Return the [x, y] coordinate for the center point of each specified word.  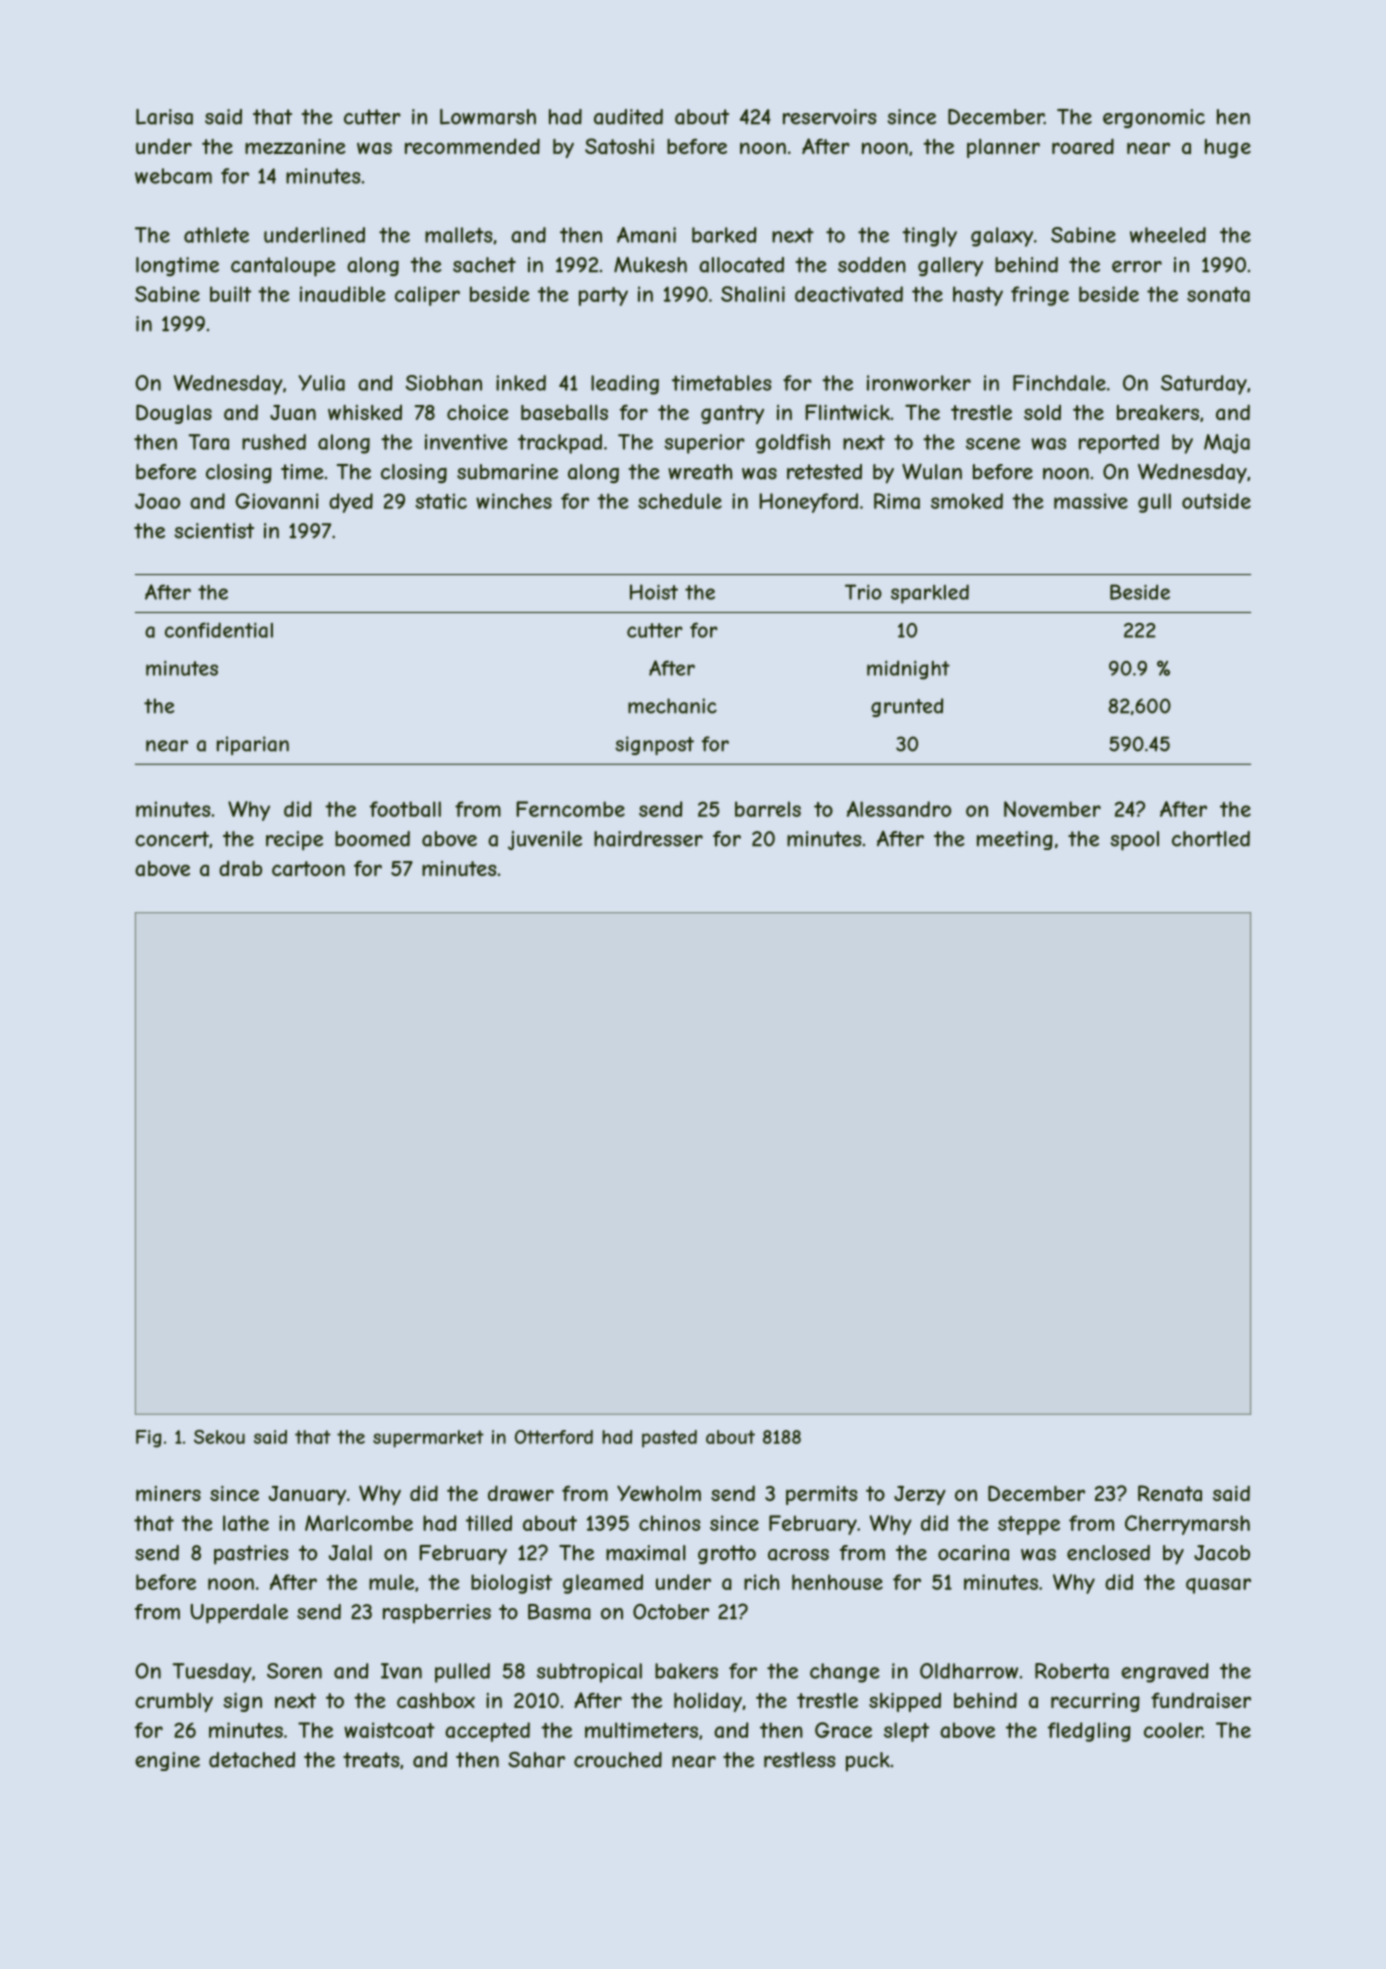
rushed [274, 442]
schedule [680, 501]
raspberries [437, 1614]
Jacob [1222, 1553]
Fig [148, 1439]
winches [514, 501]
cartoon [308, 868]
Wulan [932, 471]
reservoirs [829, 117]
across [798, 1555]
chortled [1211, 839]
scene [993, 444]
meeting [1015, 840]
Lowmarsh [488, 117]
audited [628, 117]
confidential [219, 630]
